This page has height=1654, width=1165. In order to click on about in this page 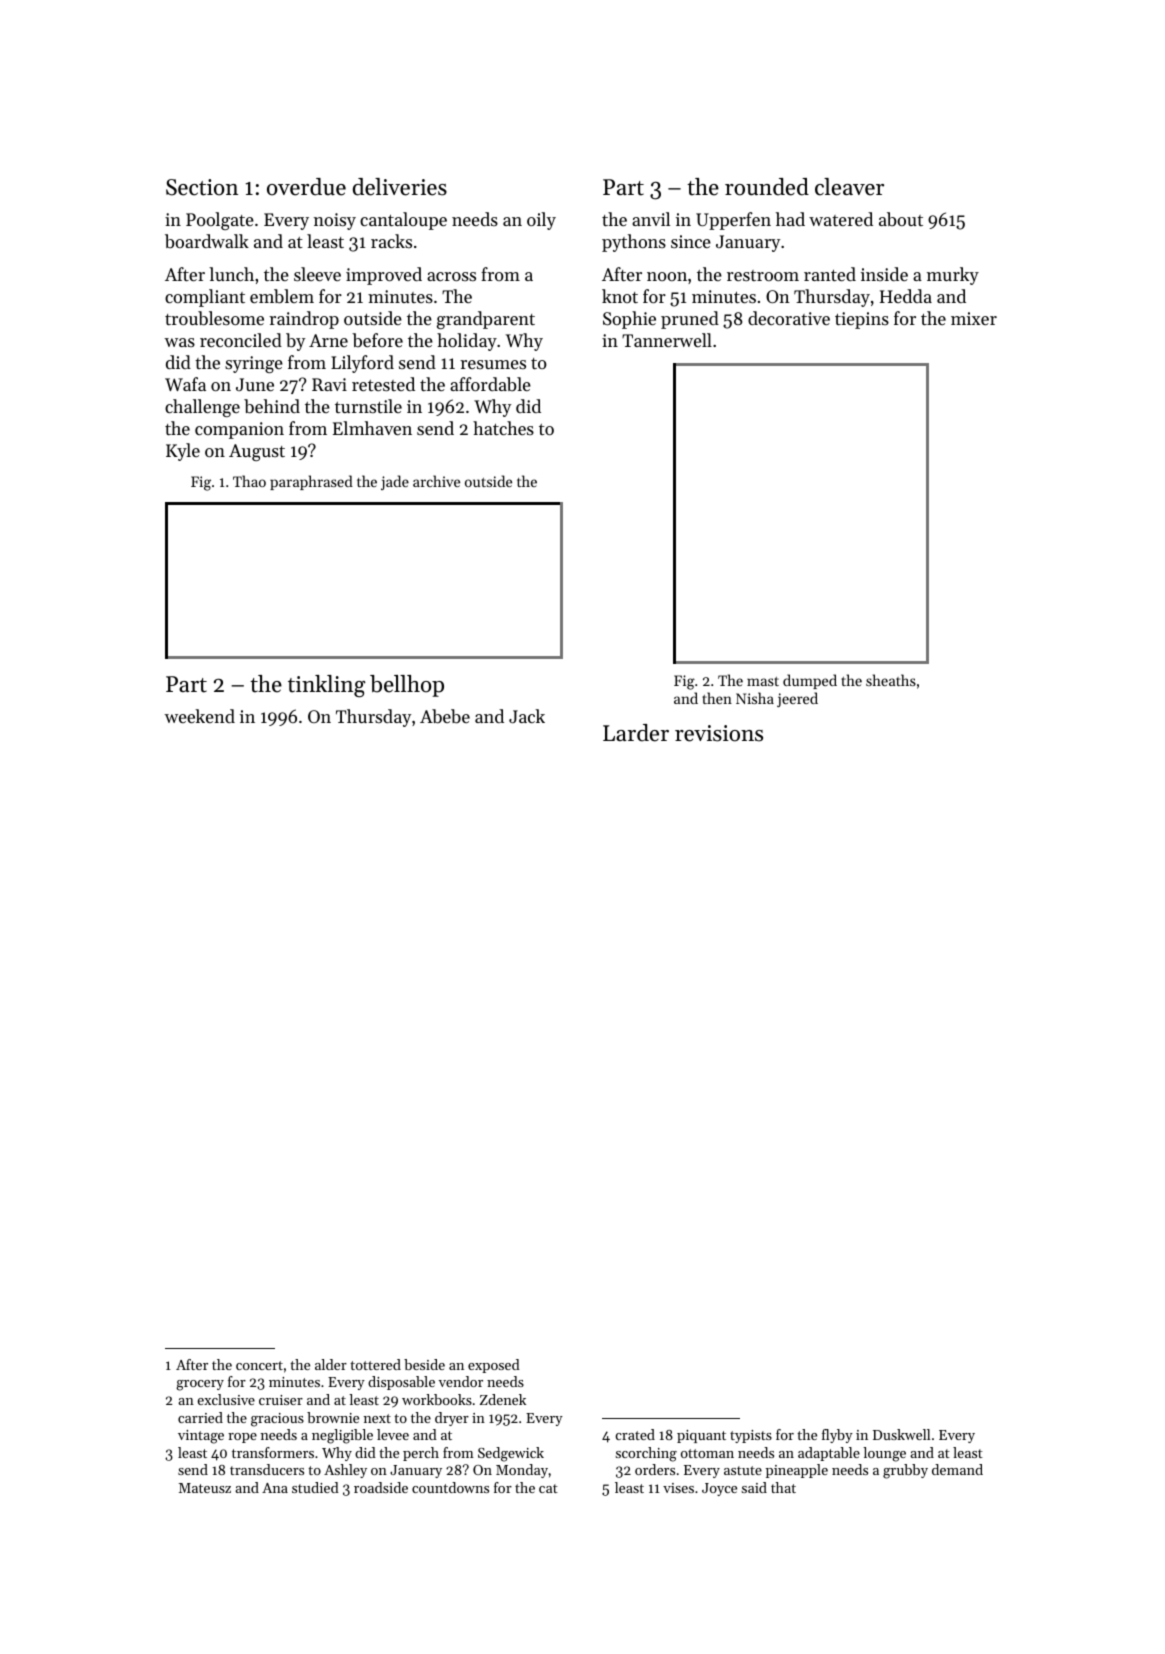, I will do `click(901, 219)`.
